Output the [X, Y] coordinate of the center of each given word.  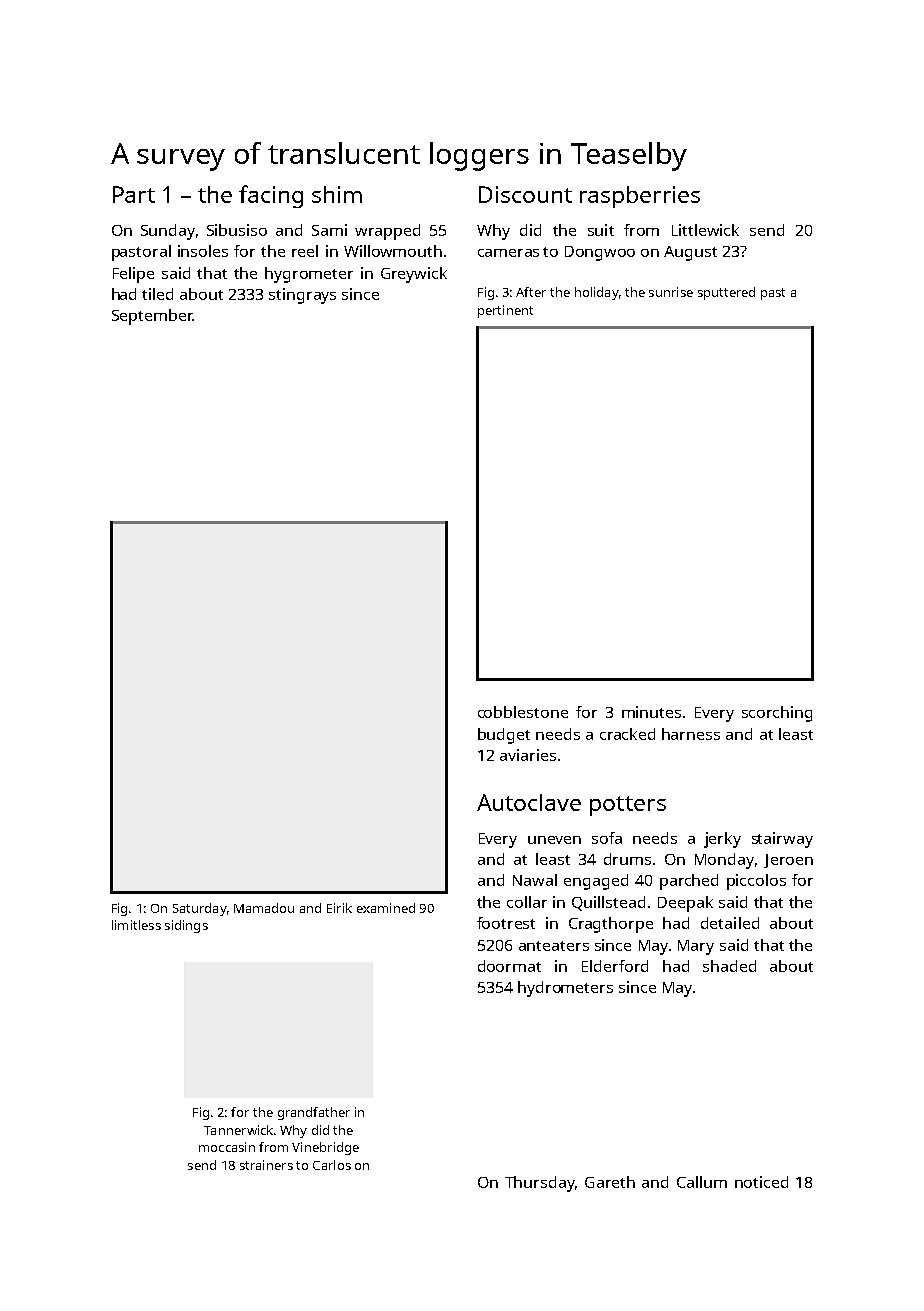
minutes [651, 712]
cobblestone [523, 712]
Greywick [414, 275]
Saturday [199, 909]
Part [134, 194]
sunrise [671, 292]
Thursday [540, 1184]
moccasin [227, 1147]
